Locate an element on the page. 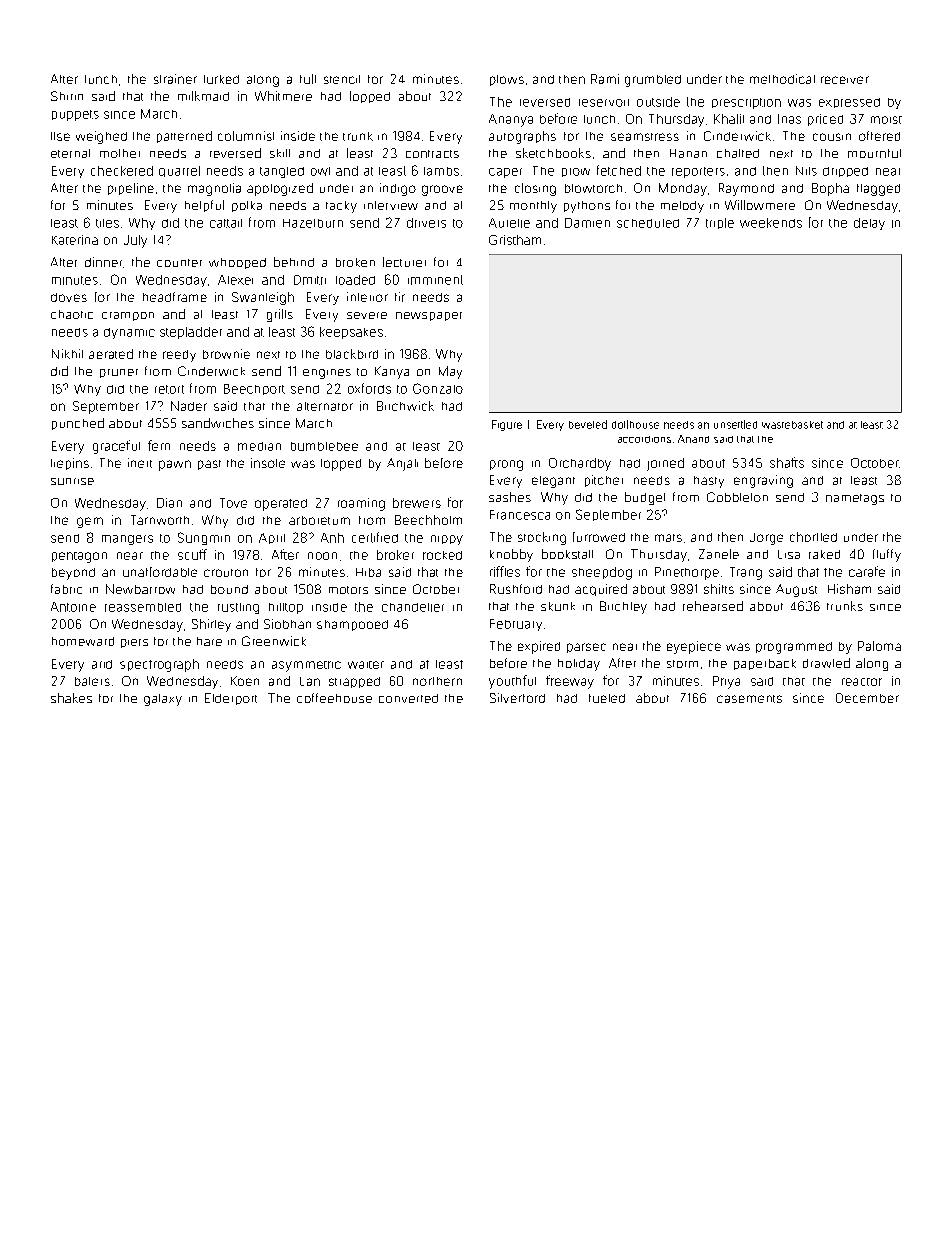 The width and height of the document is (952, 1233). wastebasket is located at coordinates (792, 425).
